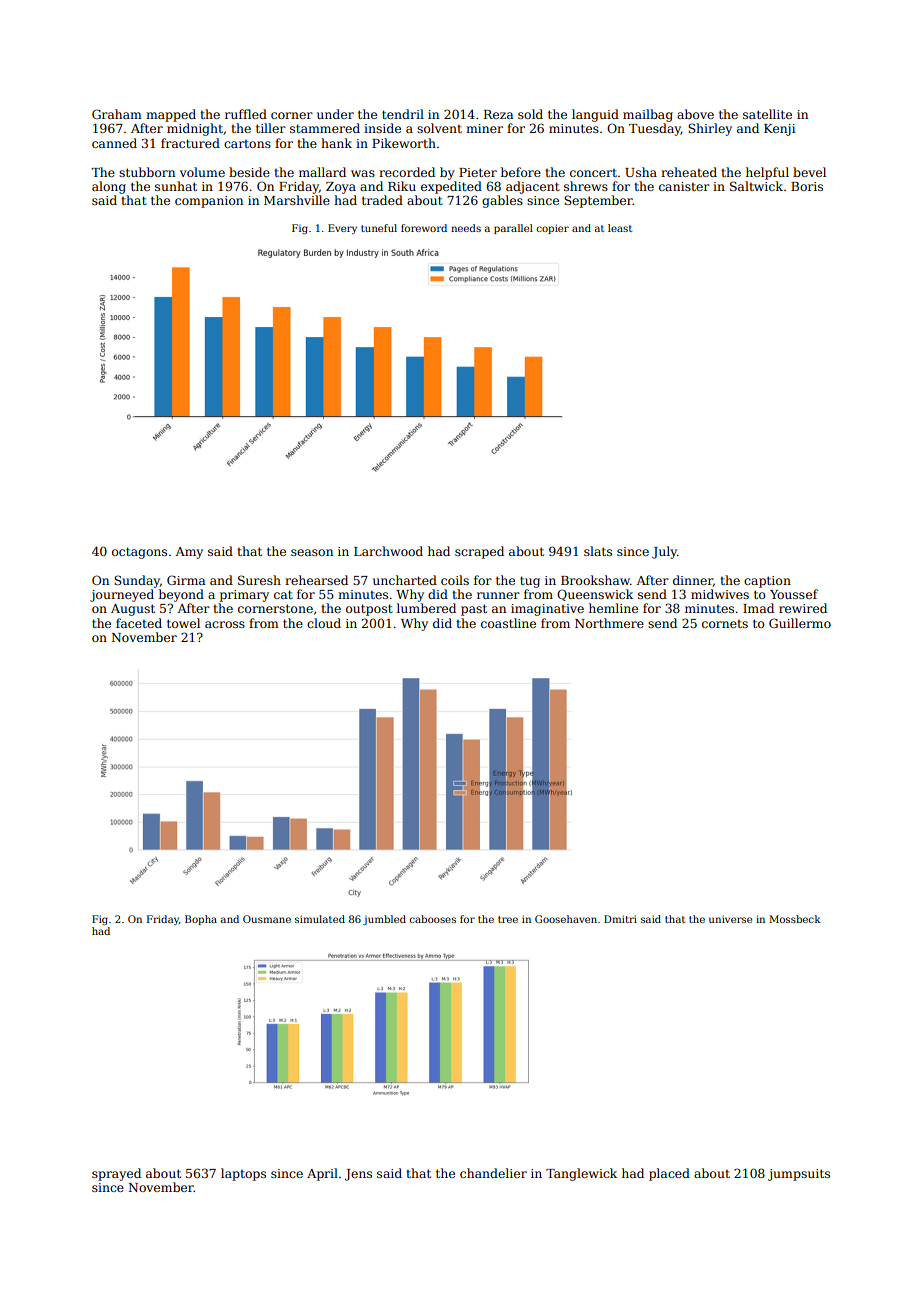  Describe the element at coordinates (530, 114) in the screenshot. I see `sold` at that location.
